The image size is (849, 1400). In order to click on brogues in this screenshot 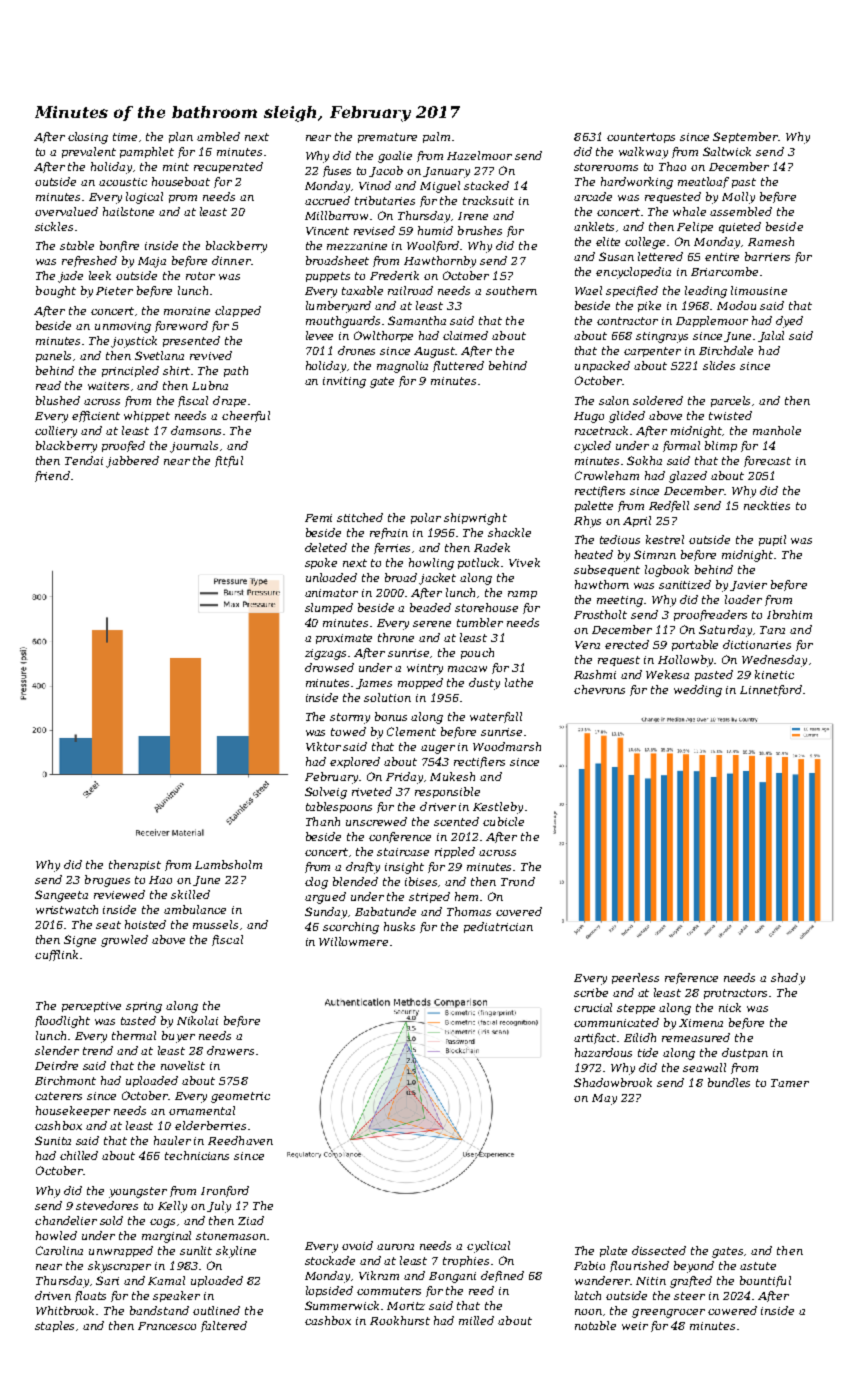, I will do `click(107, 881)`.
